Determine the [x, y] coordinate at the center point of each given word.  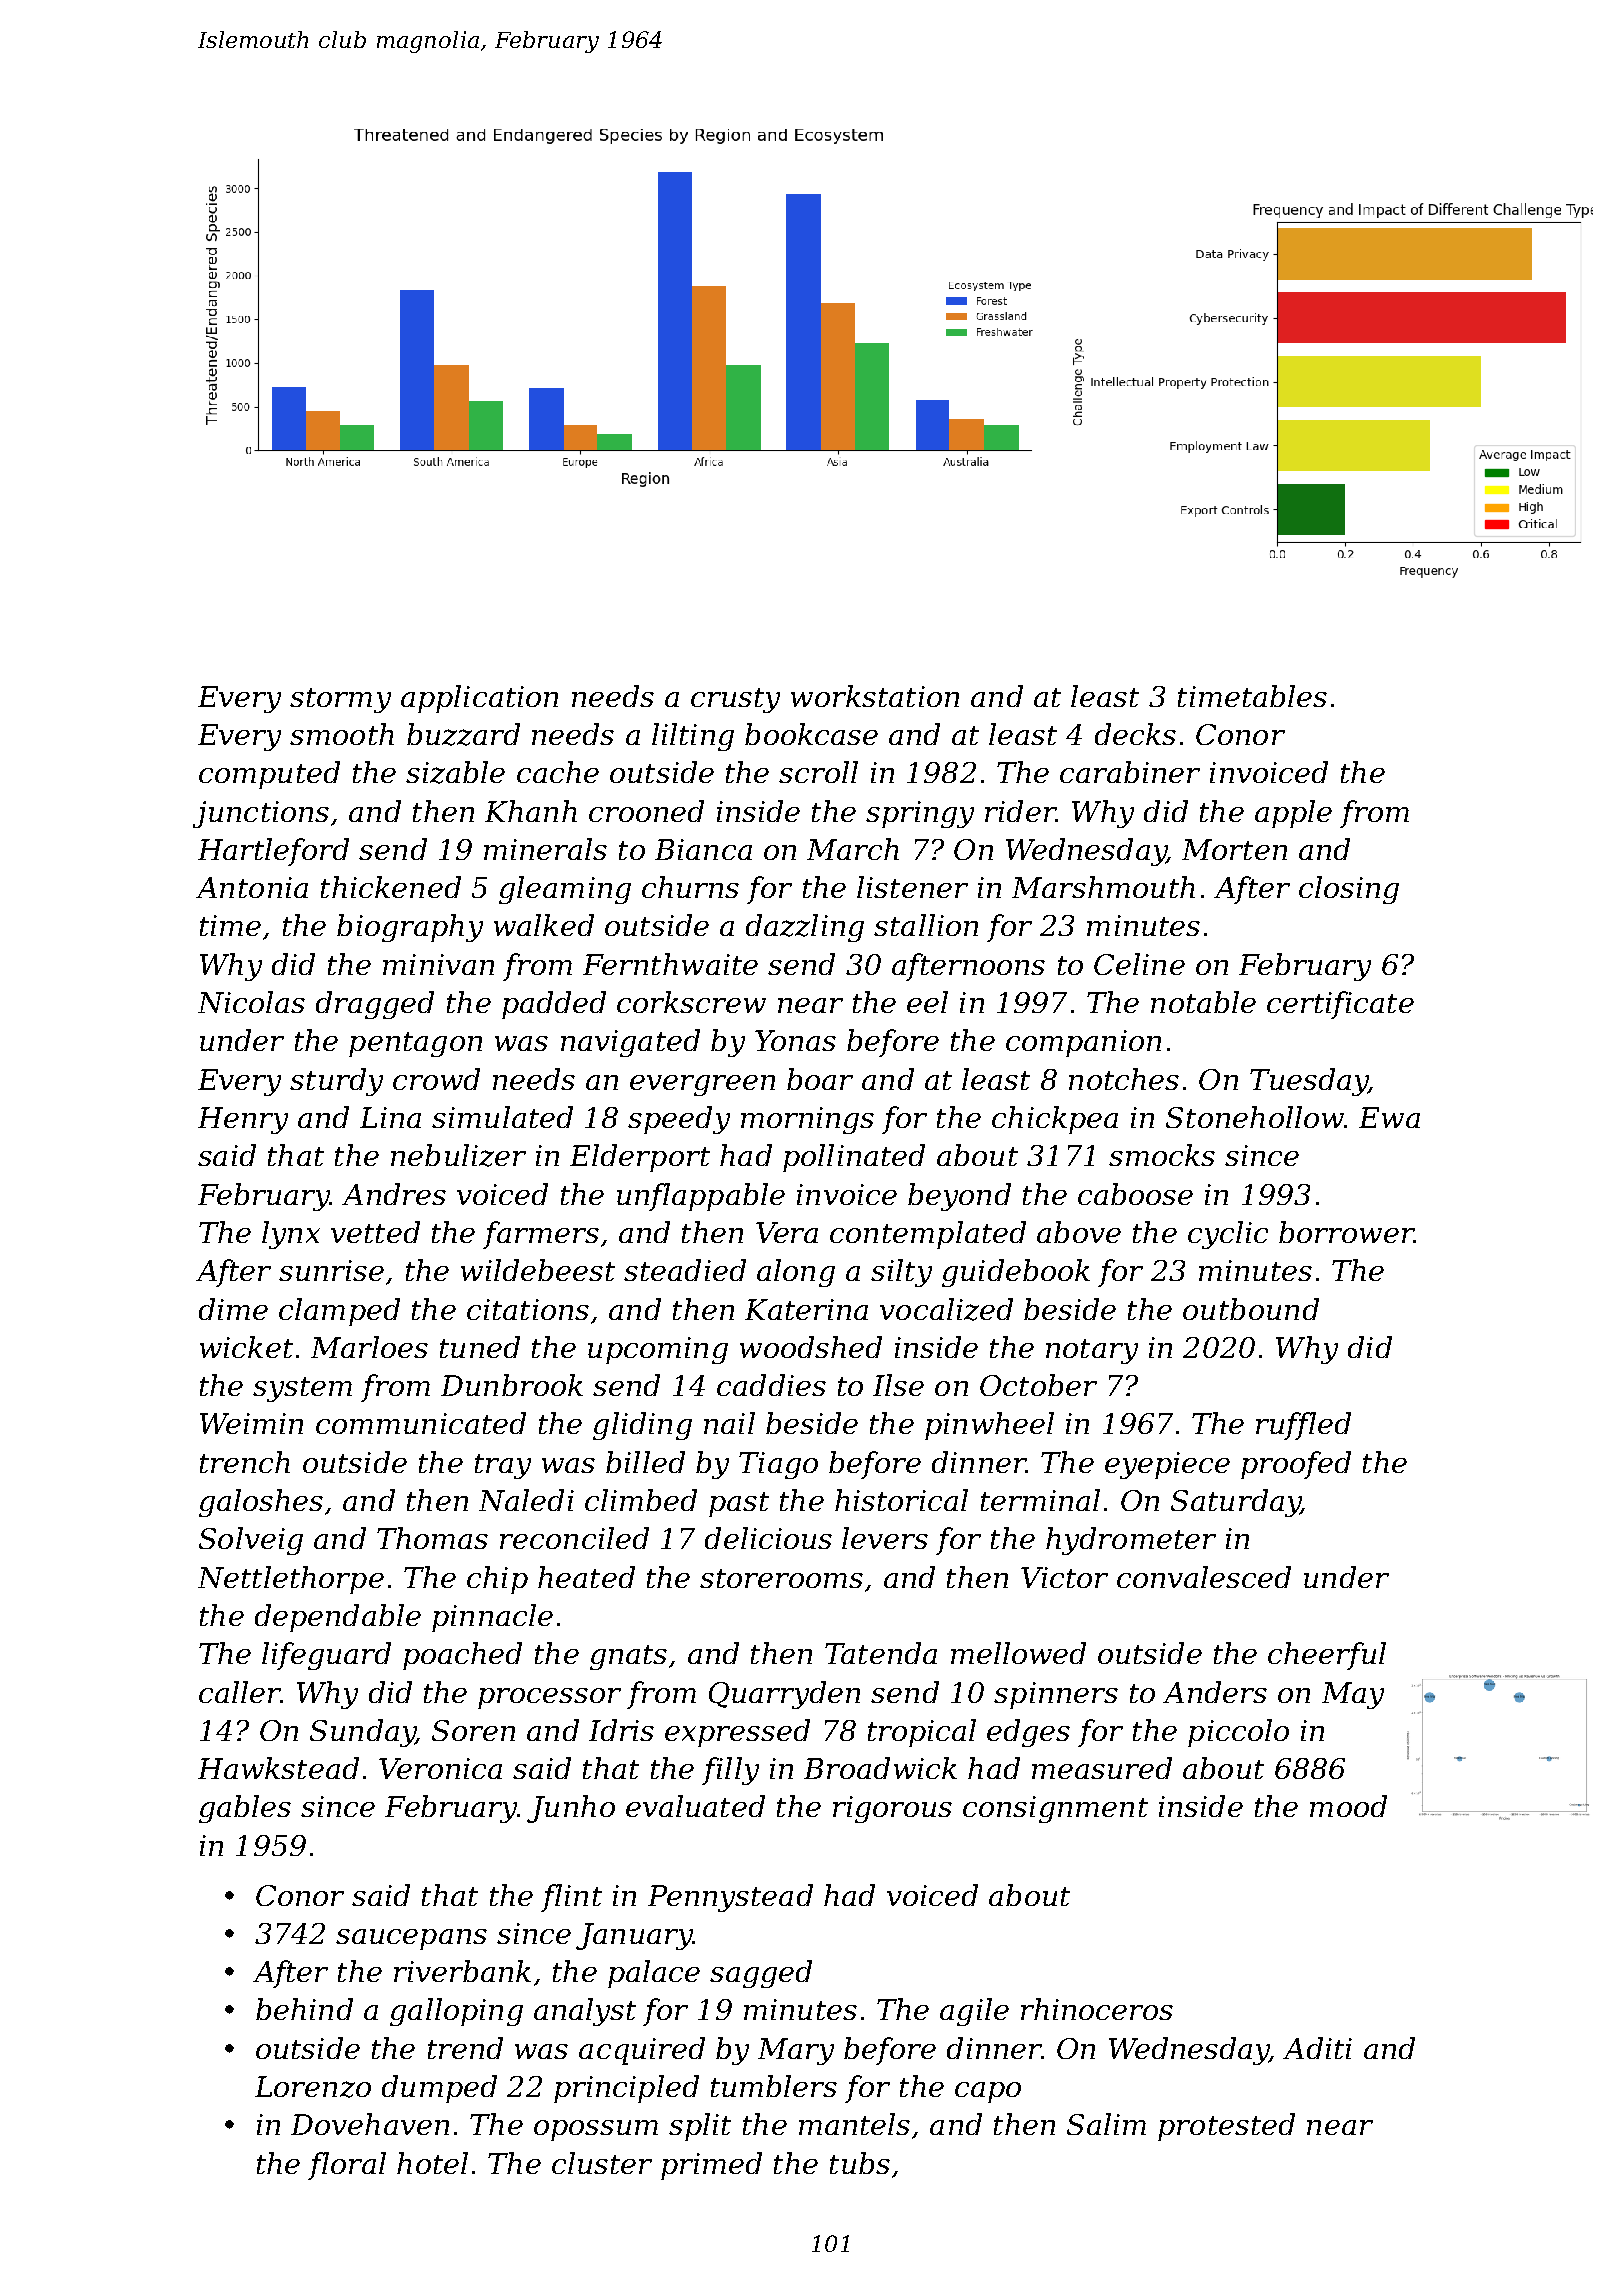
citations [528, 1309]
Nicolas [251, 1002]
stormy [340, 700]
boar [820, 1079]
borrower [1346, 1232]
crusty [735, 700]
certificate [1340, 1005]
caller [239, 1692]
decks [1135, 734]
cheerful [1327, 1656]
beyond [959, 1197]
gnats [628, 1657]
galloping [456, 2012]
